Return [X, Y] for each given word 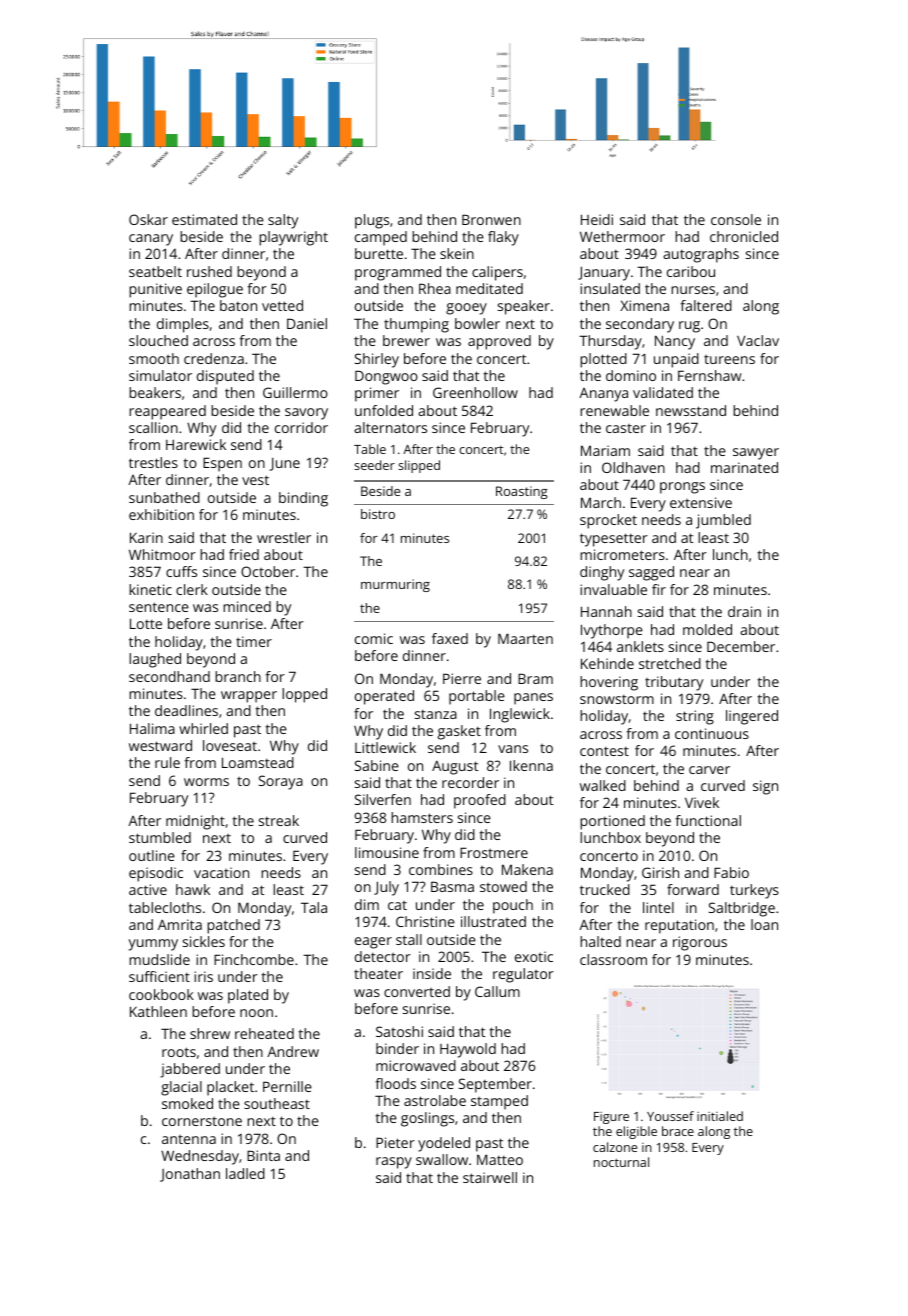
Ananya [603, 395]
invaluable [613, 589]
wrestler [284, 537]
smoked [187, 1103]
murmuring [395, 585]
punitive [155, 290]
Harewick [196, 444]
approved [499, 342]
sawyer [756, 454]
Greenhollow [475, 392]
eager [373, 943]
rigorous [700, 943]
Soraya [281, 782]
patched [233, 926]
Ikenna [531, 765]
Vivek [702, 802]
